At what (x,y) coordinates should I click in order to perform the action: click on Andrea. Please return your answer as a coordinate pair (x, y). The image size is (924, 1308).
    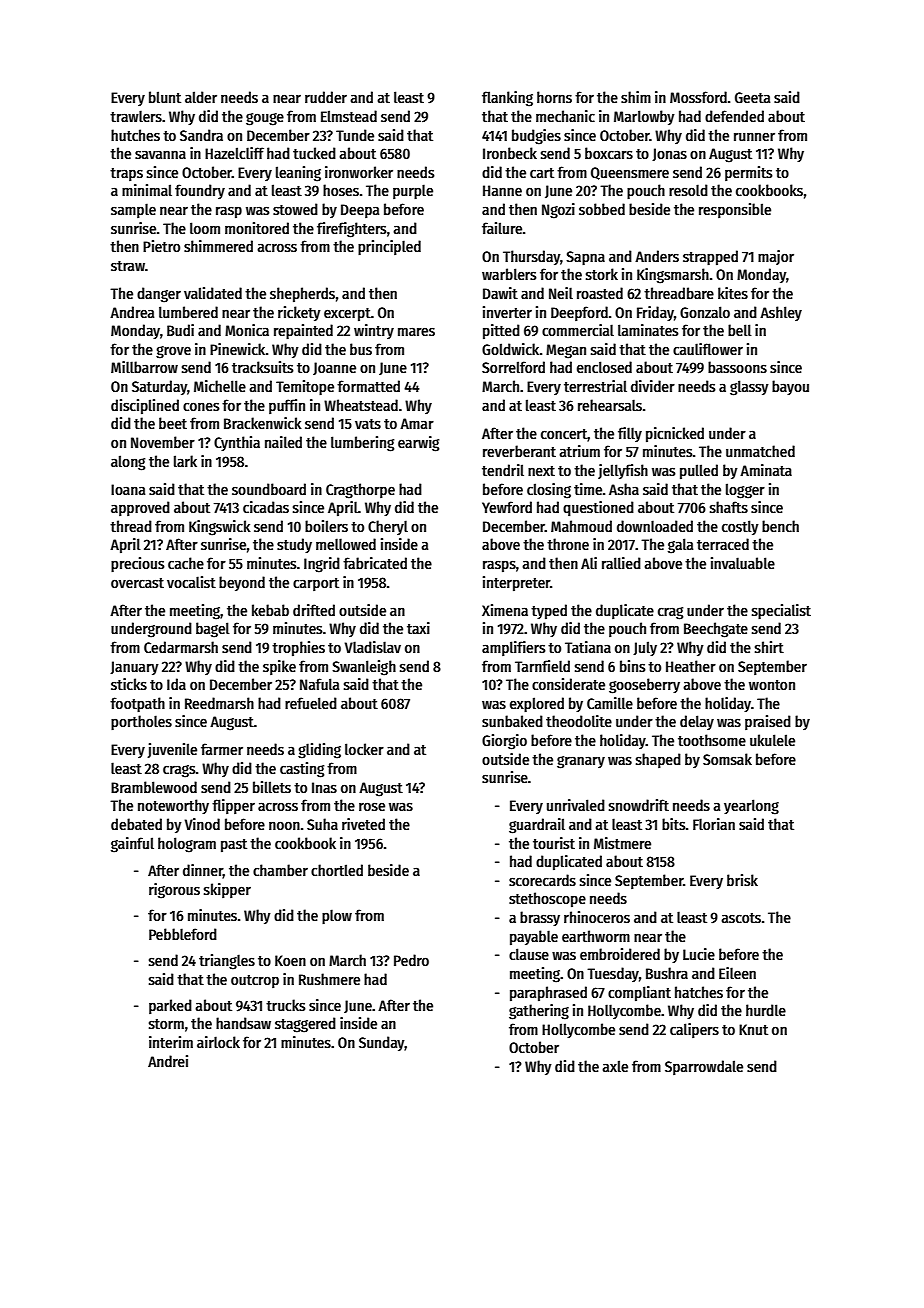
    Looking at the image, I should click on (132, 312).
